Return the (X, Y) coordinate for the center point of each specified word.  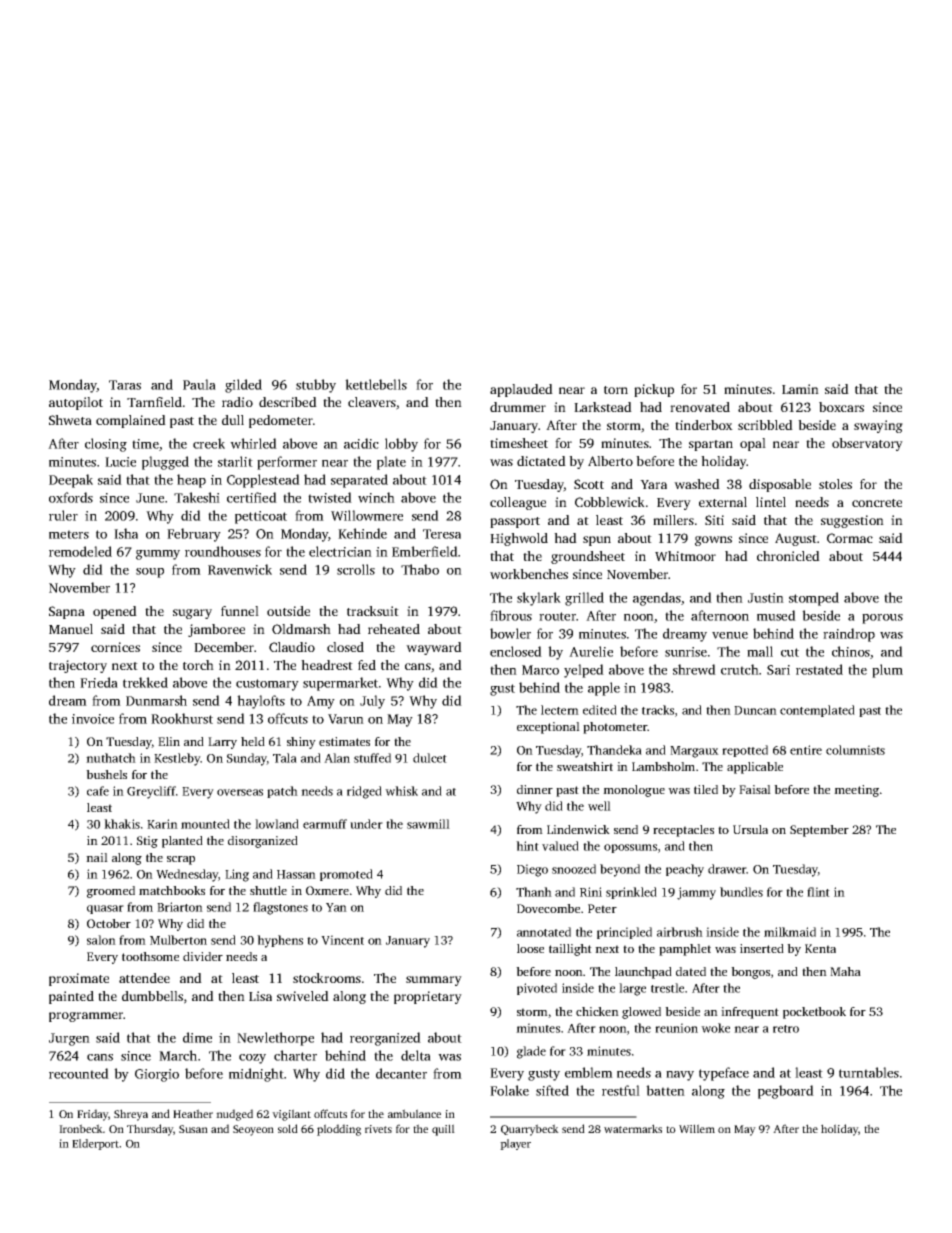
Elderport (96, 1144)
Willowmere (367, 515)
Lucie (120, 462)
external (723, 502)
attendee (144, 978)
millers (673, 520)
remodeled (80, 551)
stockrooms (327, 978)
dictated (541, 461)
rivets (378, 1129)
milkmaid (790, 932)
